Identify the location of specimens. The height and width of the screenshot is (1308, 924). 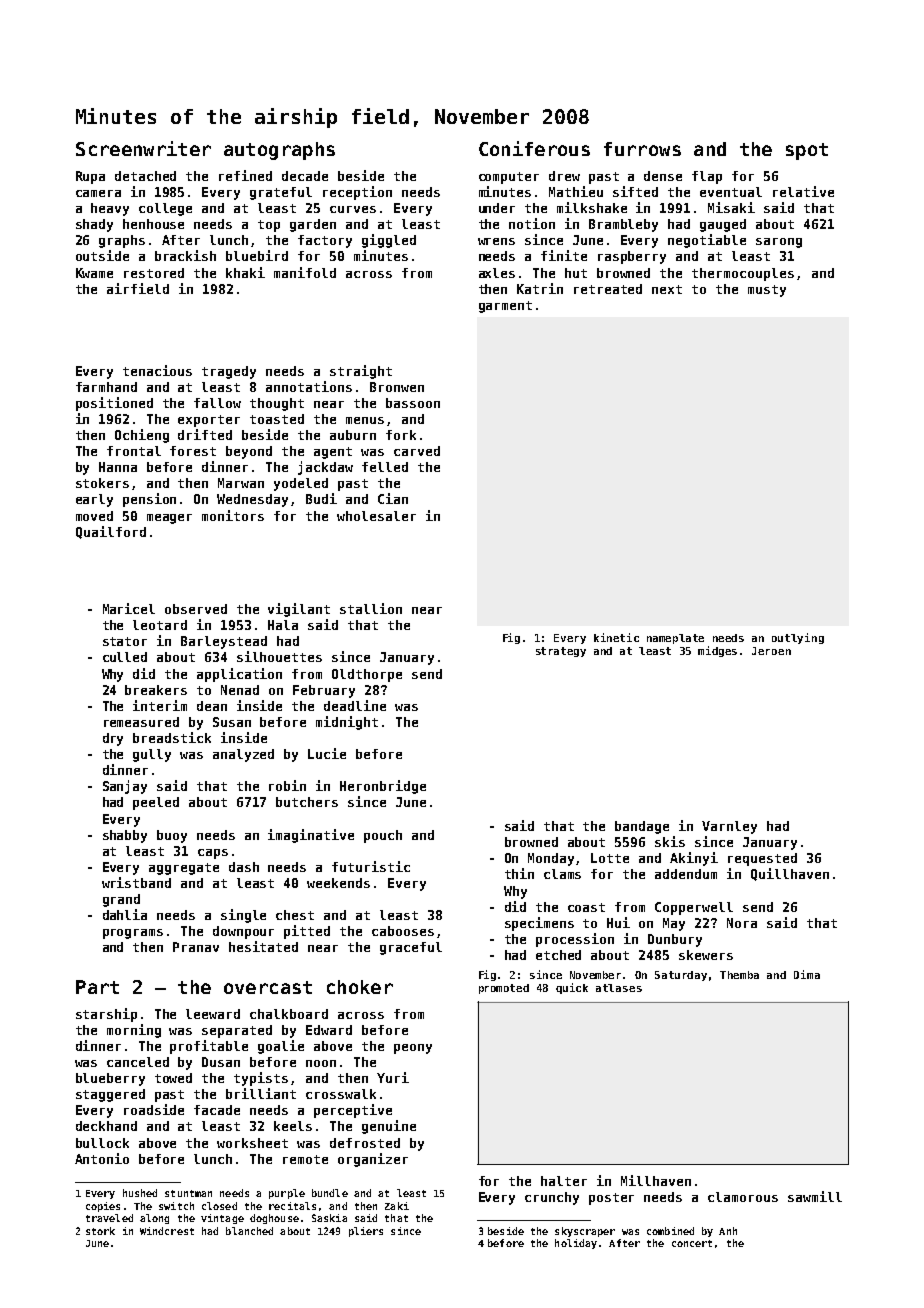
(539, 924).
